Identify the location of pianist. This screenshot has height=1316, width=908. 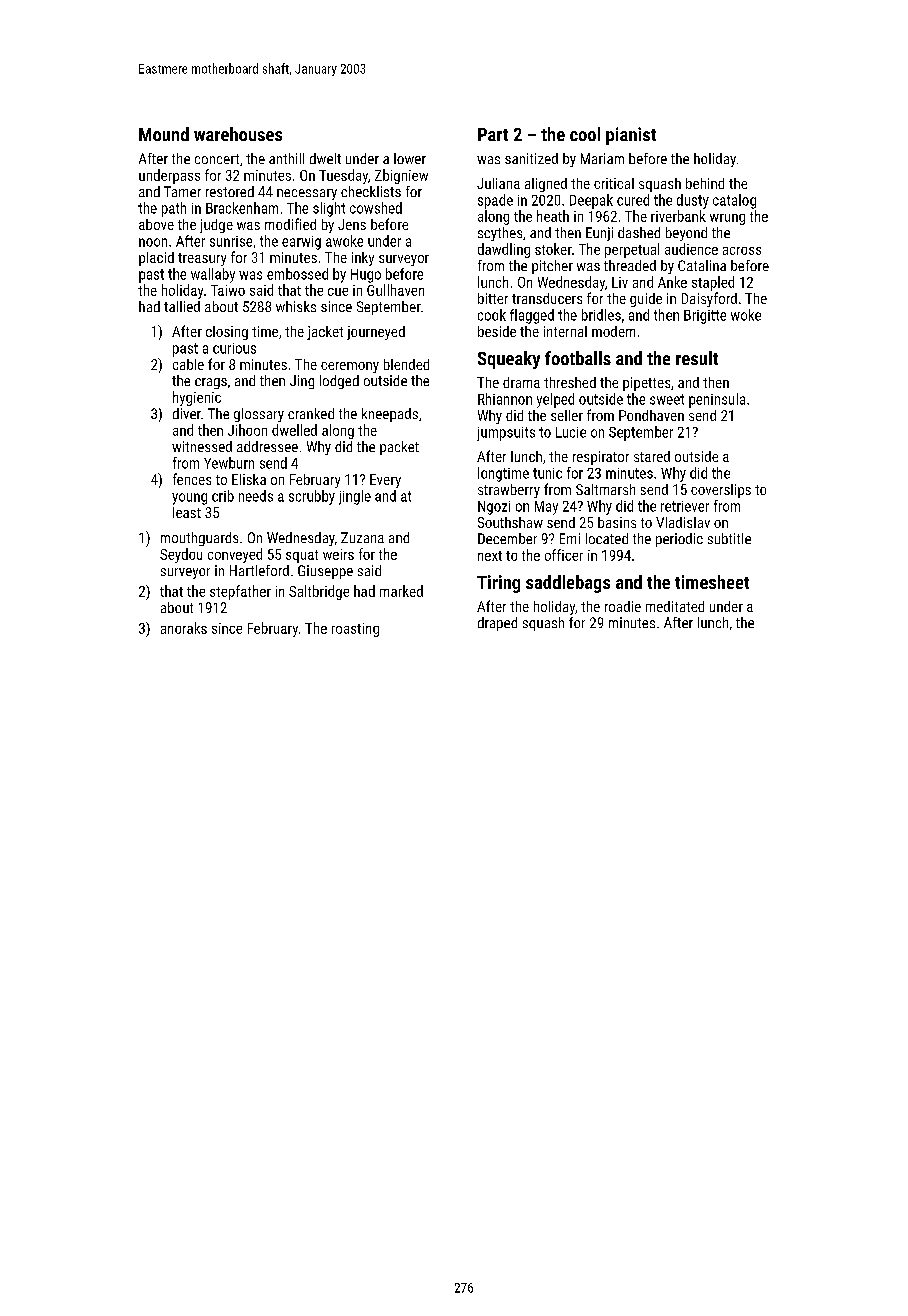
(631, 136).
